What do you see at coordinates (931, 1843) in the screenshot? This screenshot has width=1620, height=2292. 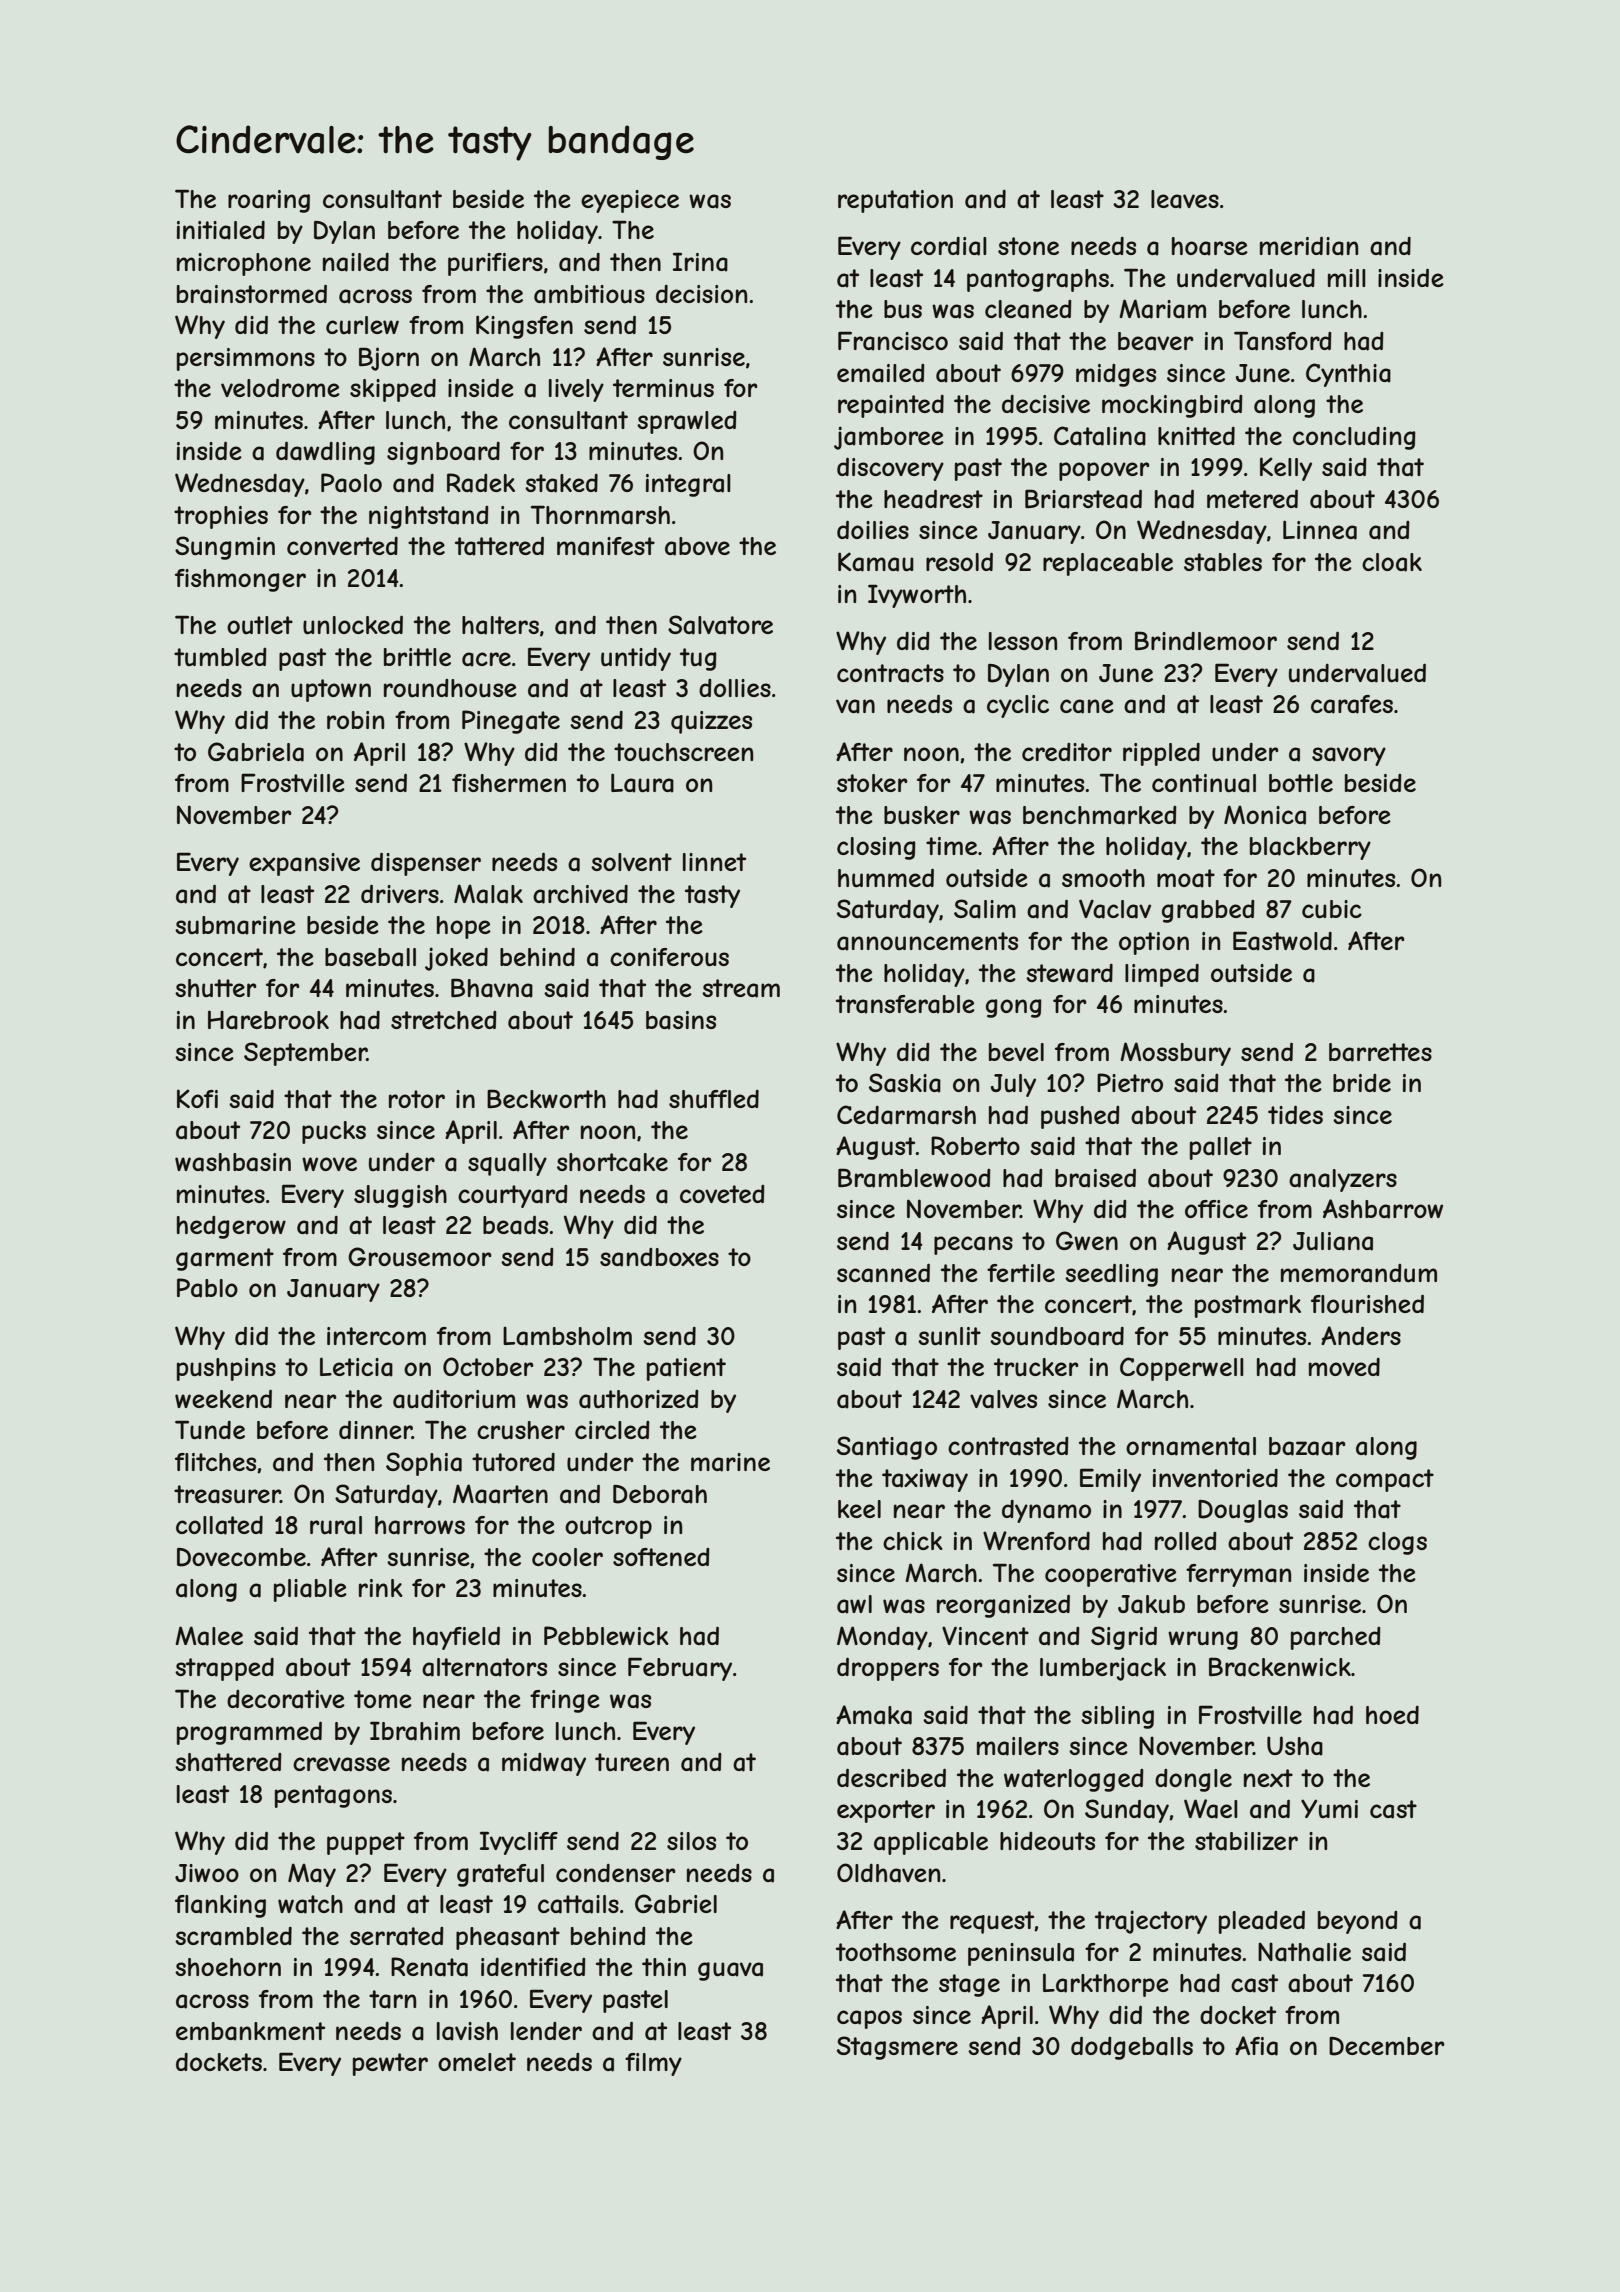 I see `applicable` at bounding box center [931, 1843].
